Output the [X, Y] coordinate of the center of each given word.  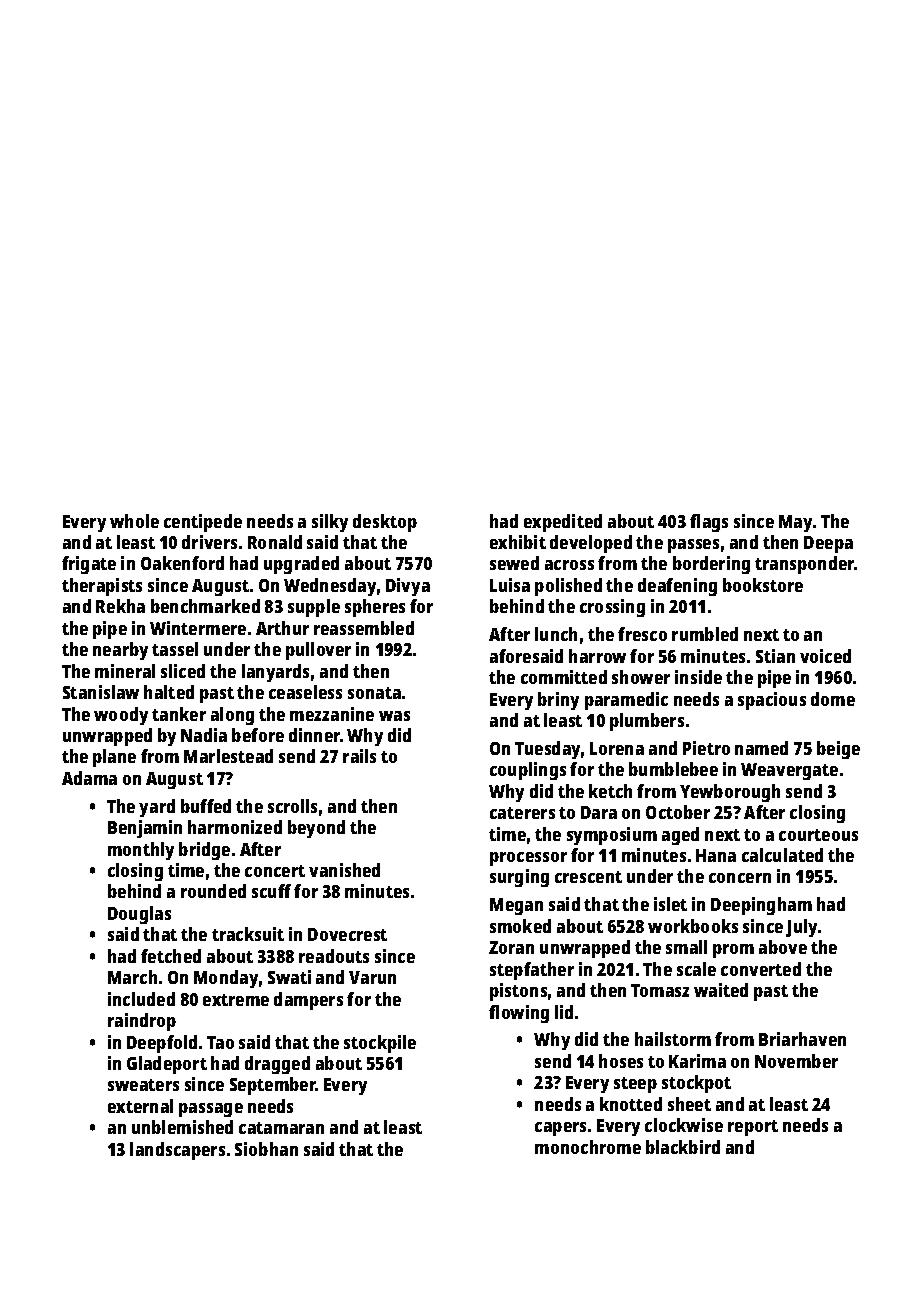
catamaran [281, 1128]
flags [709, 523]
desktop [385, 523]
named [761, 748]
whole [134, 521]
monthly [141, 851]
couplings [528, 771]
